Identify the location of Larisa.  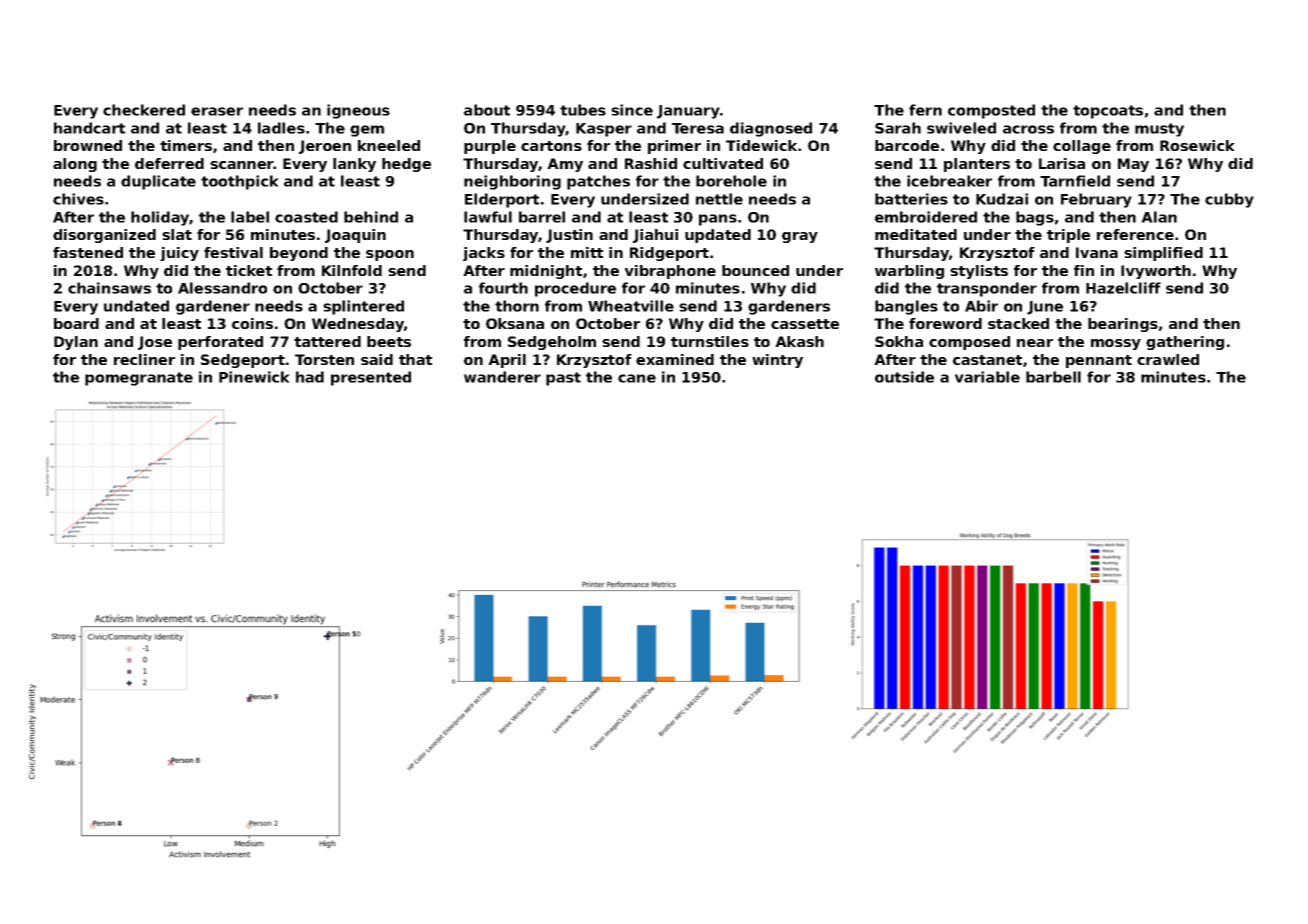
(1062, 163).
